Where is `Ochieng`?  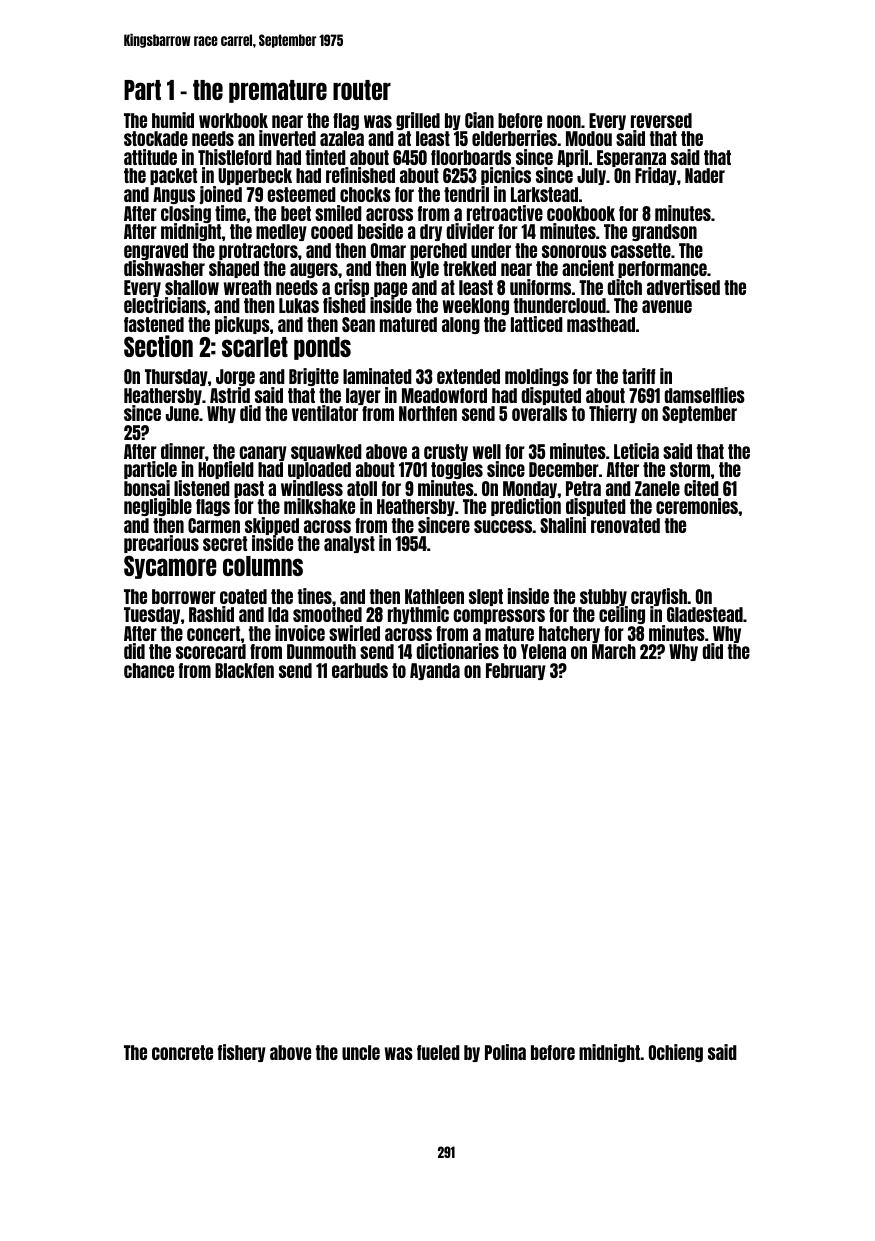 Ochieng is located at coordinates (676, 1053).
